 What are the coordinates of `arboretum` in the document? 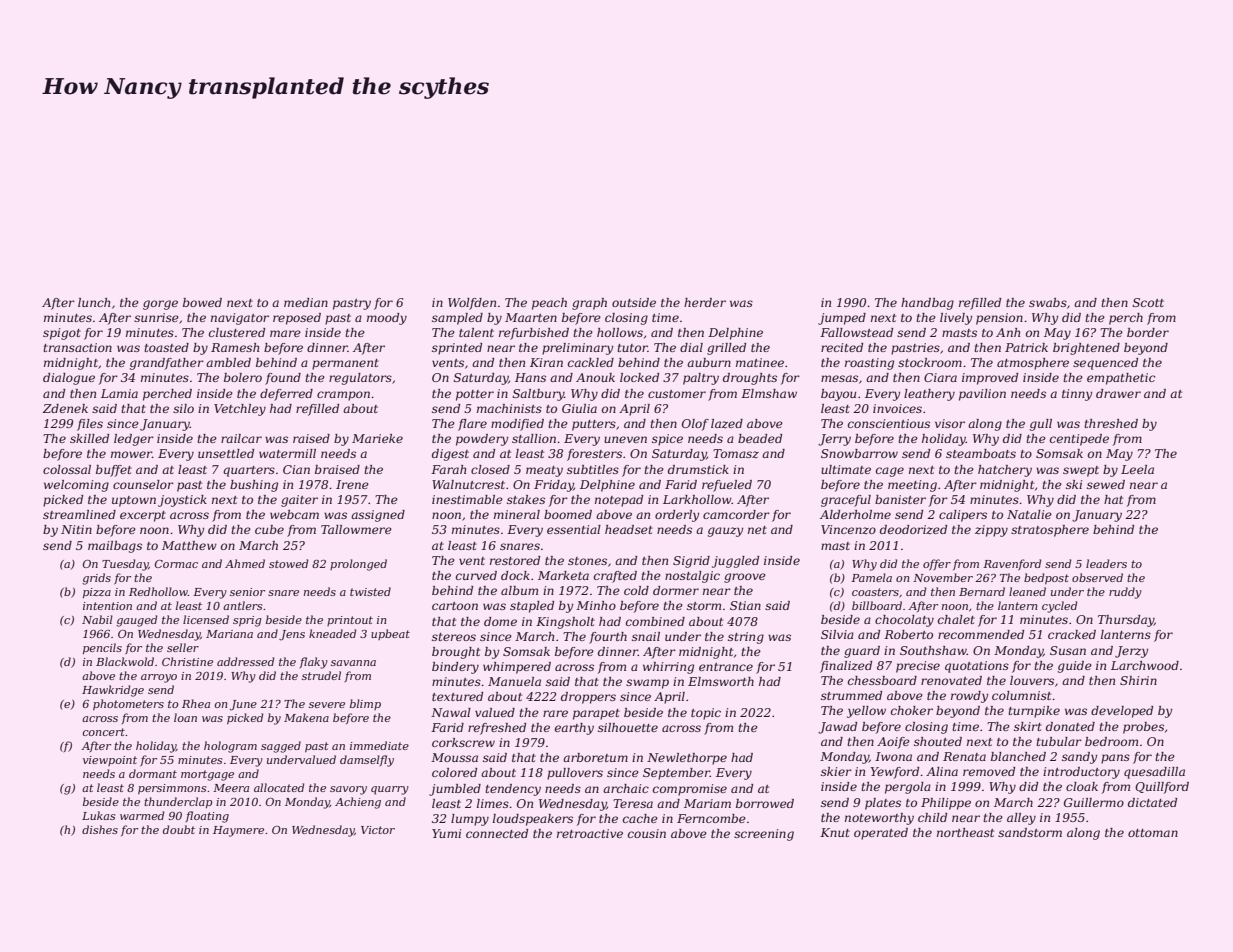 It's located at (595, 757).
